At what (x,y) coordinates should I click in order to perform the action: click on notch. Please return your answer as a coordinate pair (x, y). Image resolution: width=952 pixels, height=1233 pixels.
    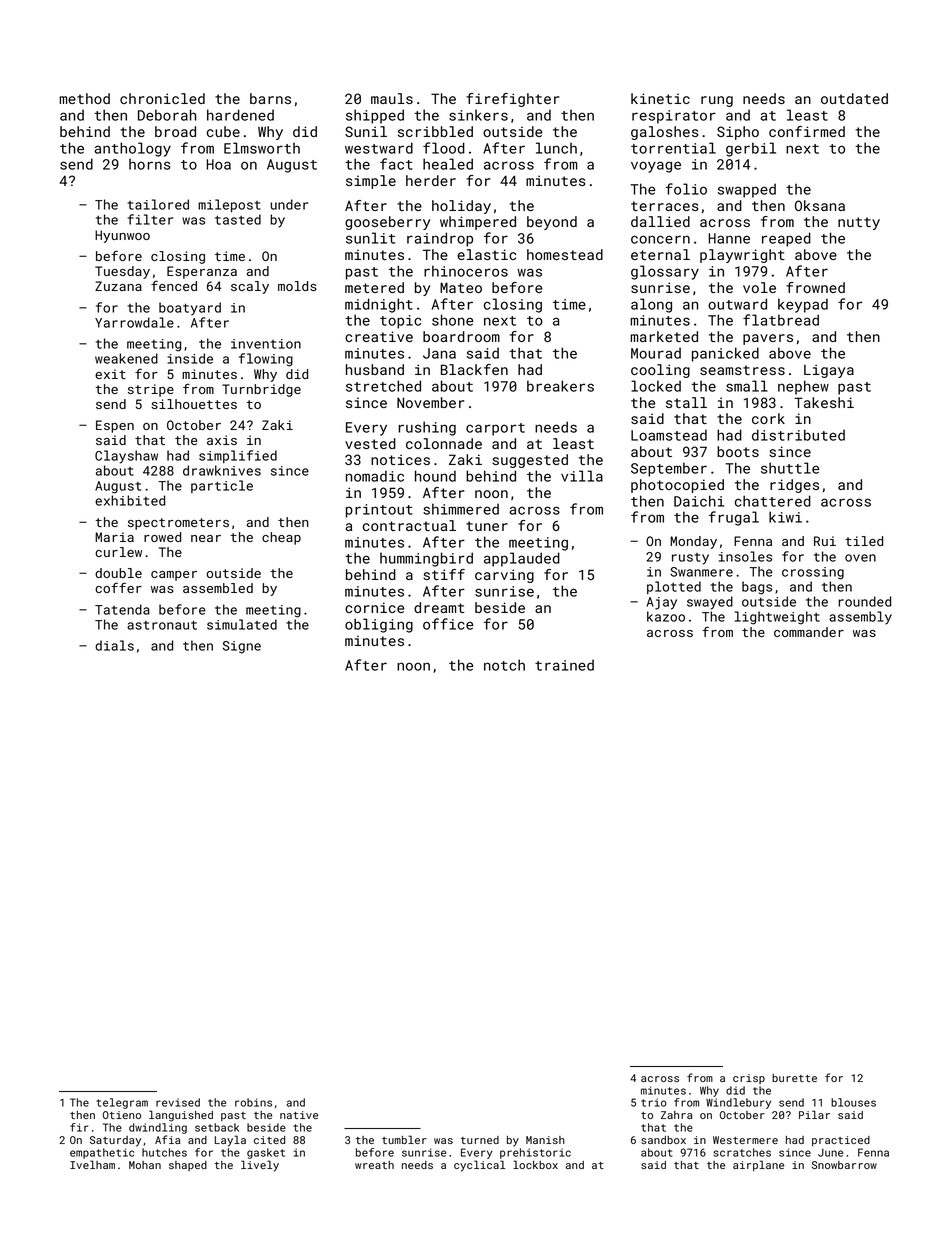
    Looking at the image, I should click on (504, 665).
